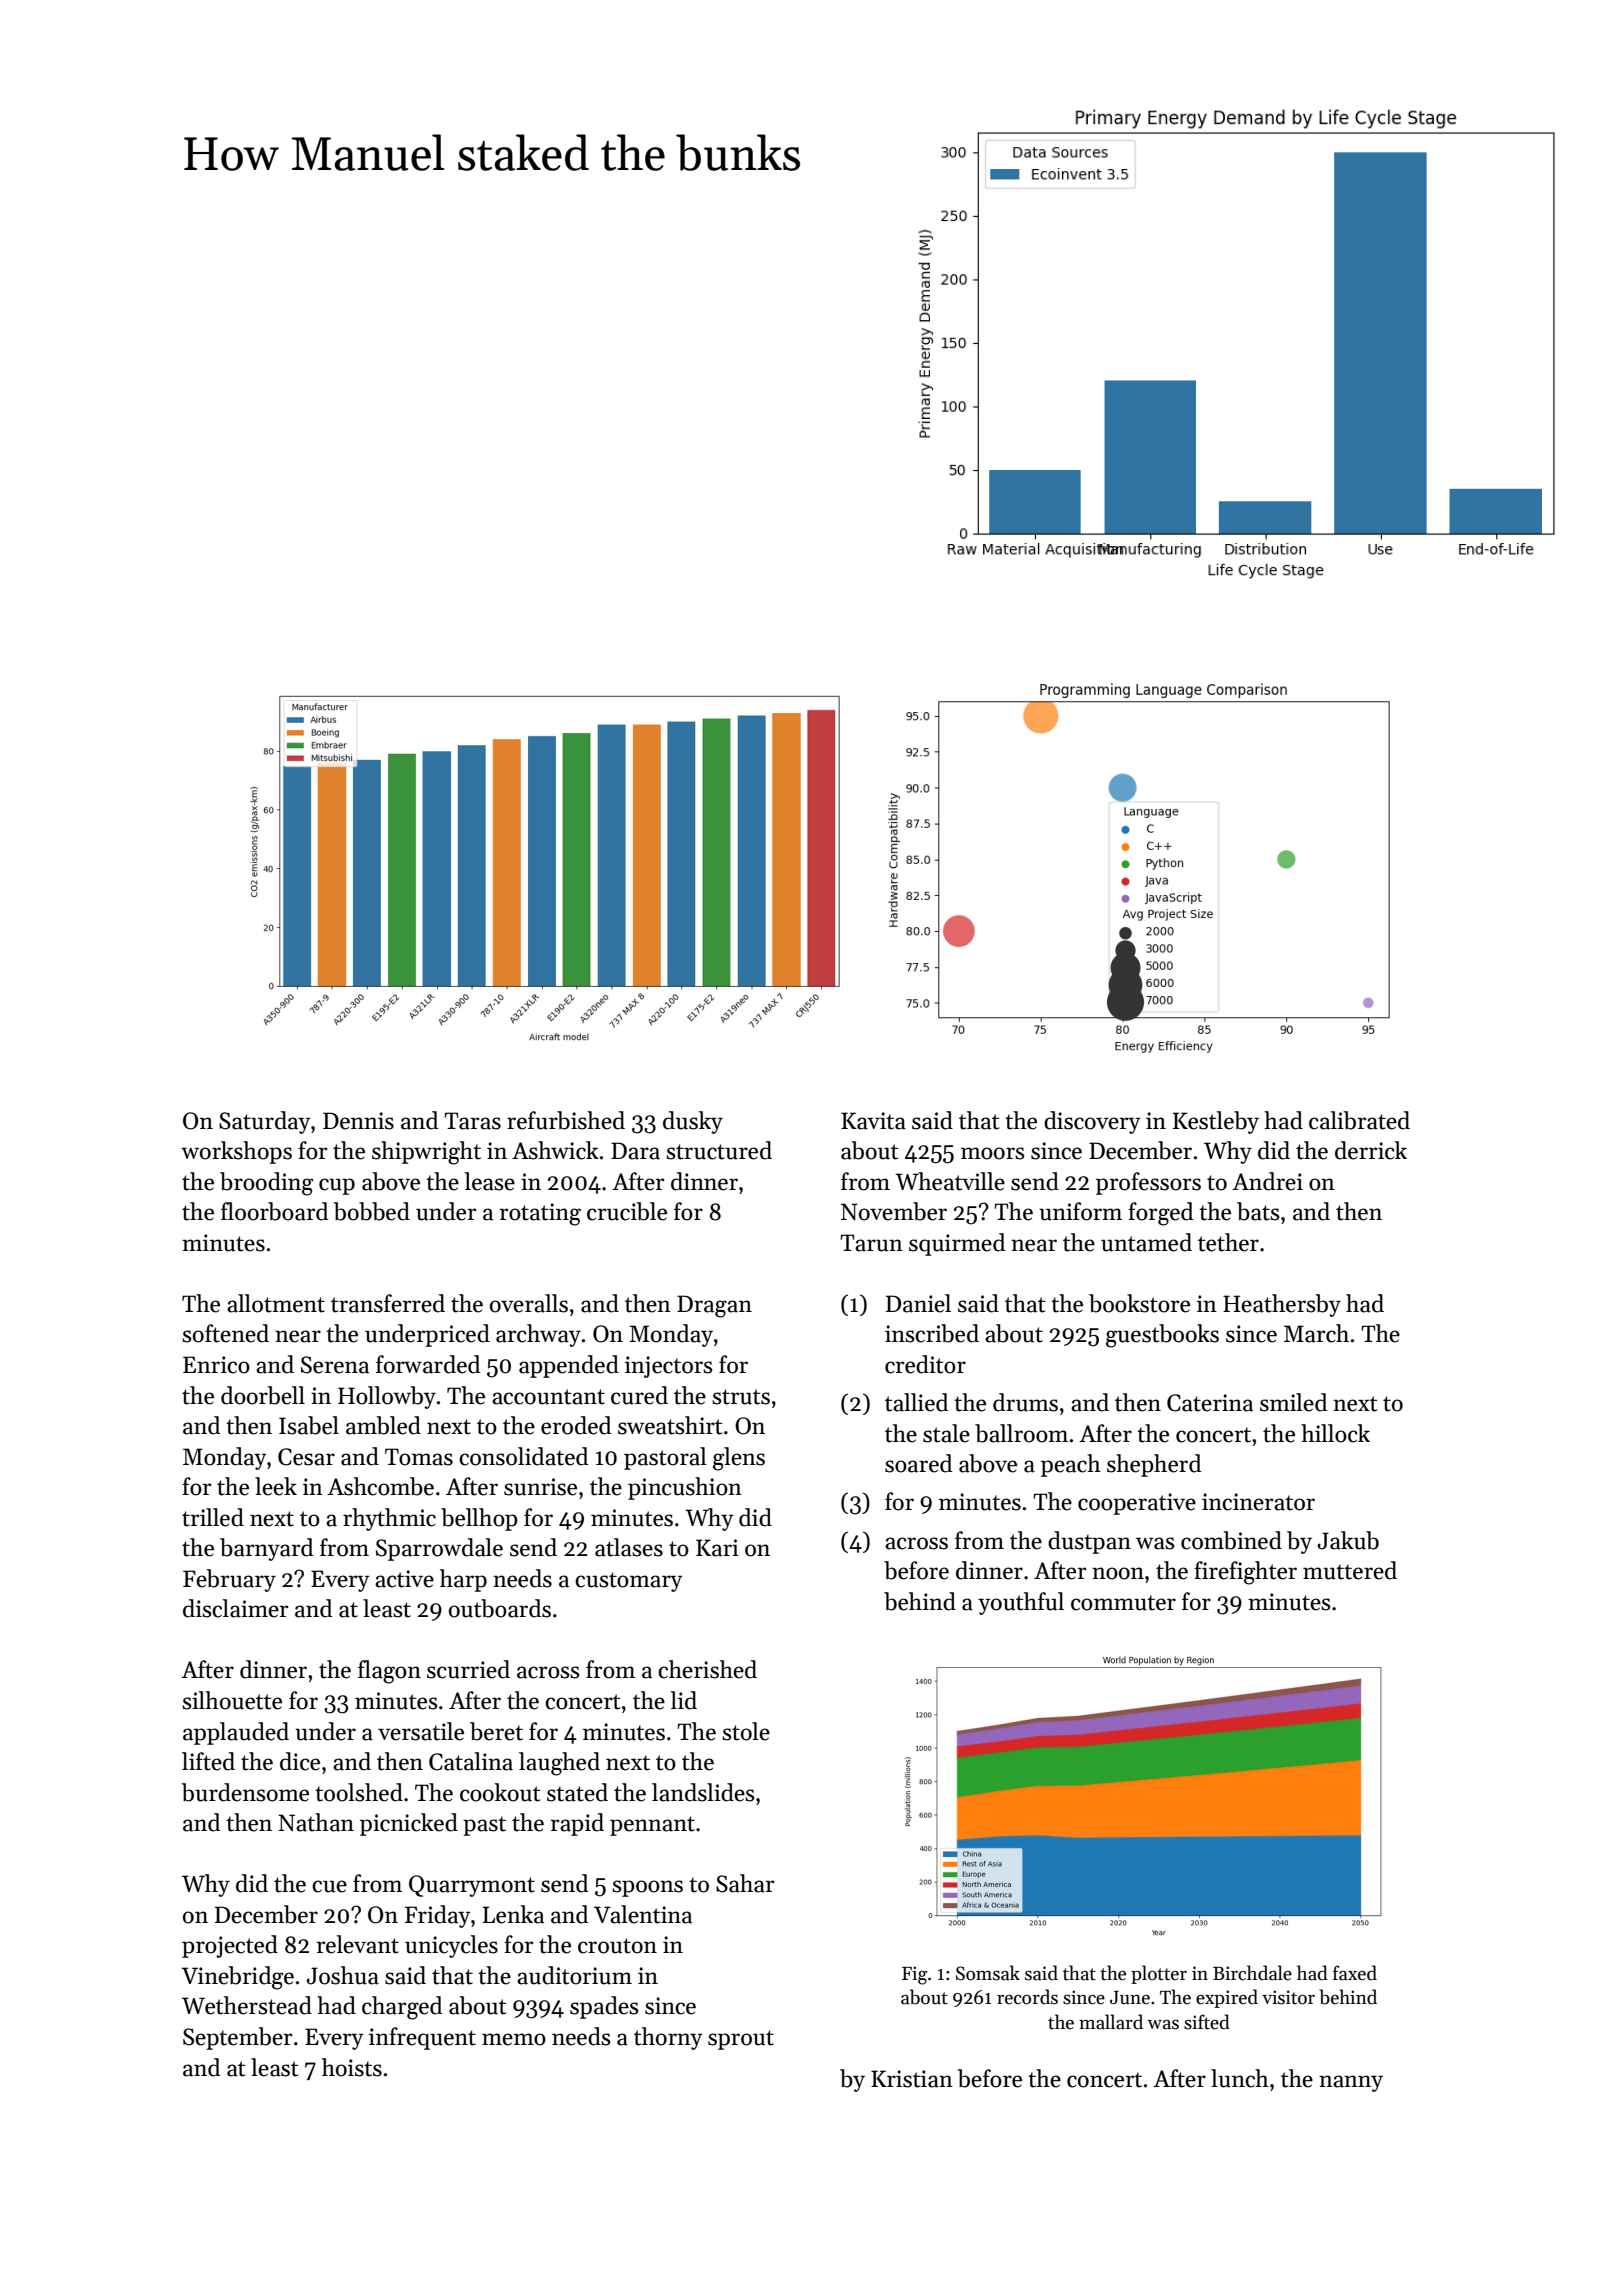  What do you see at coordinates (912, 2079) in the page?
I see `Kristian` at bounding box center [912, 2079].
